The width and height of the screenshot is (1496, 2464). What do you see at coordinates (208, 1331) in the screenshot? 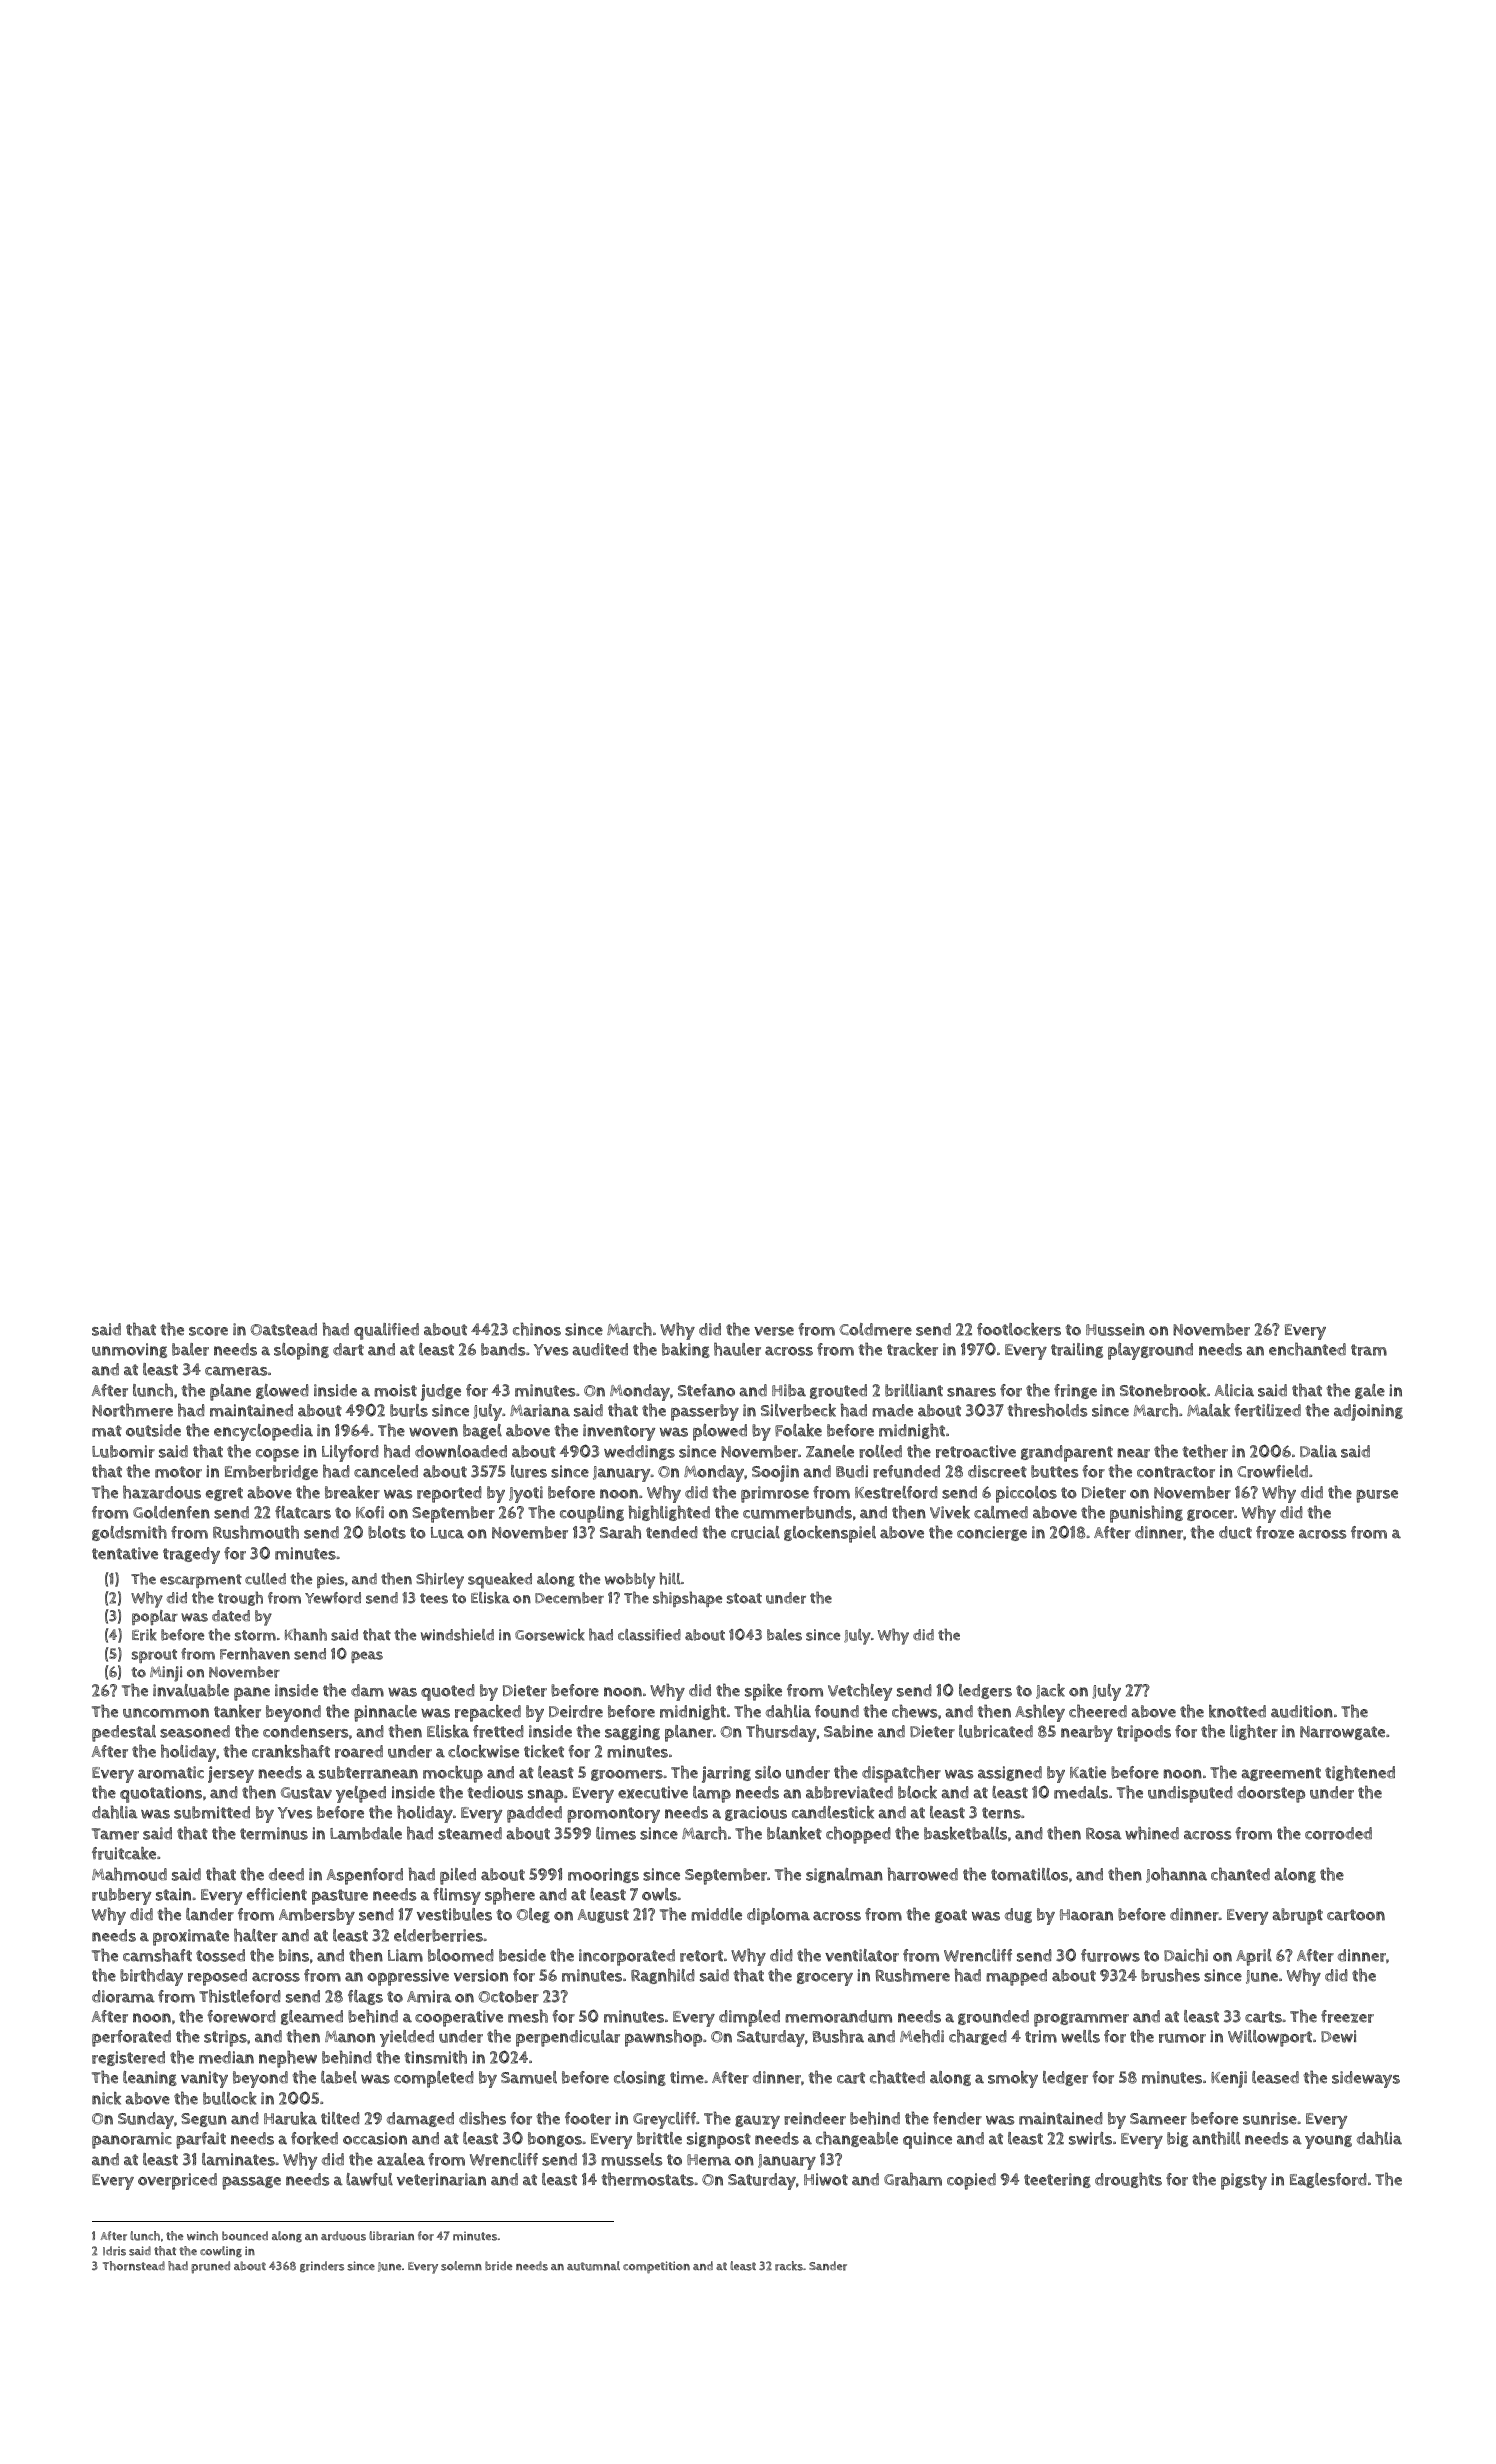
I see `score` at bounding box center [208, 1331].
